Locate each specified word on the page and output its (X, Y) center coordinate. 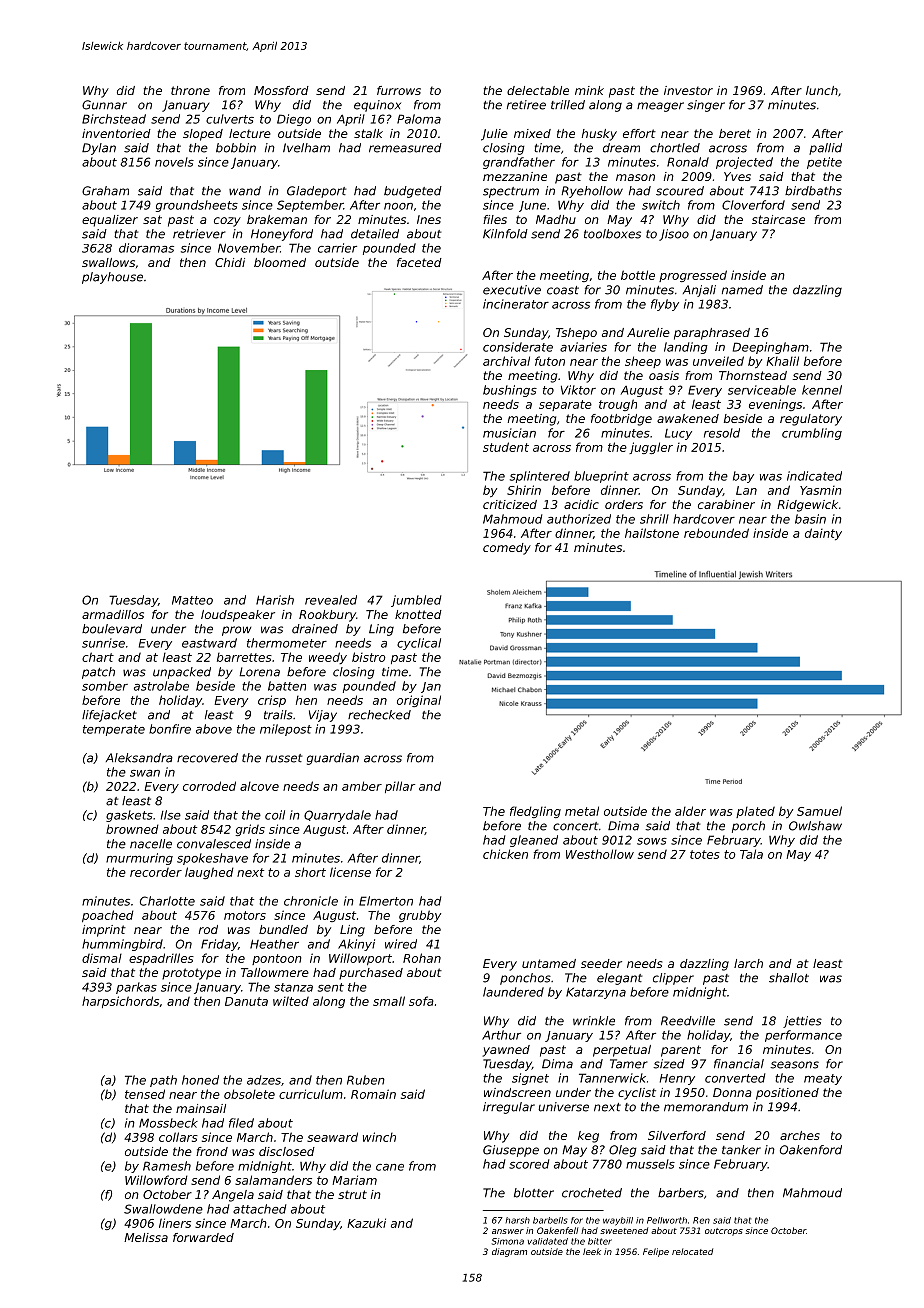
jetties (802, 1022)
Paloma (419, 119)
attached (259, 1209)
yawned (506, 1051)
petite (824, 163)
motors (245, 915)
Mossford (281, 90)
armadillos (113, 614)
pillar (400, 787)
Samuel (819, 811)
